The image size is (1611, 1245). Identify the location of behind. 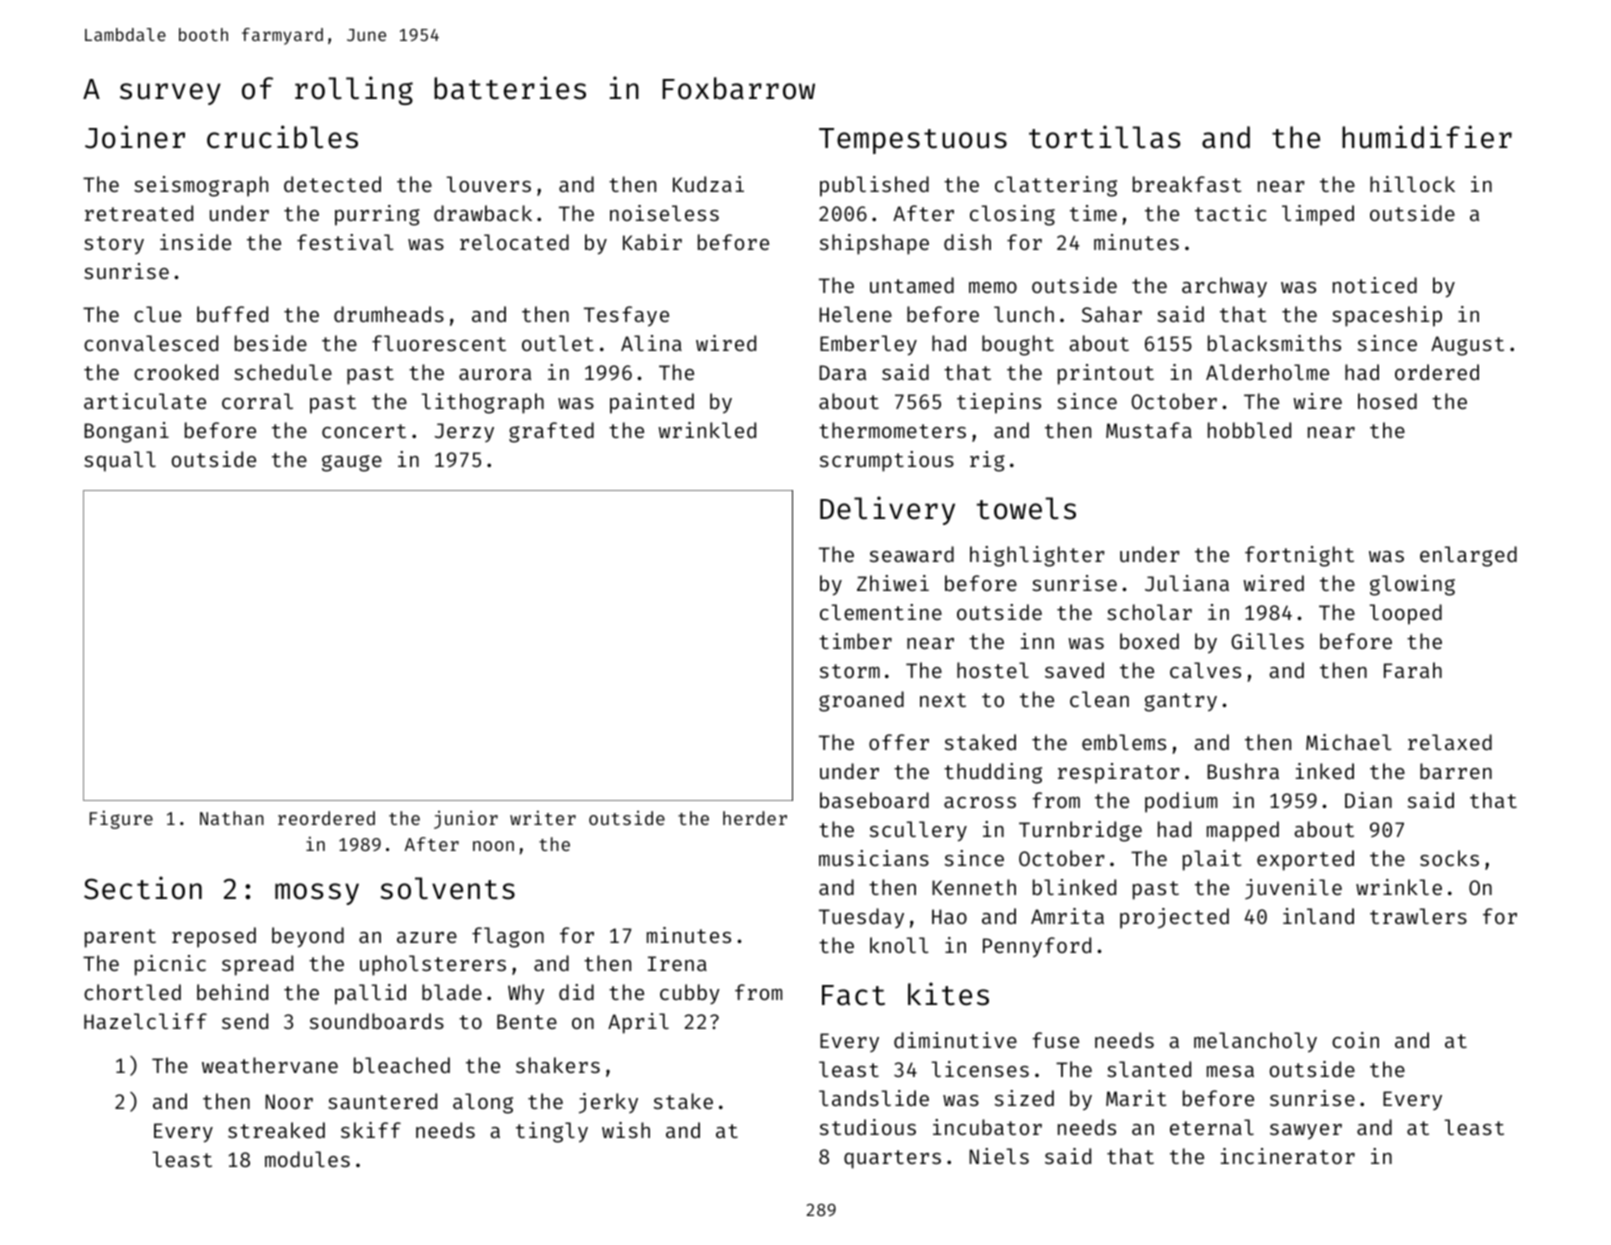
(232, 992).
